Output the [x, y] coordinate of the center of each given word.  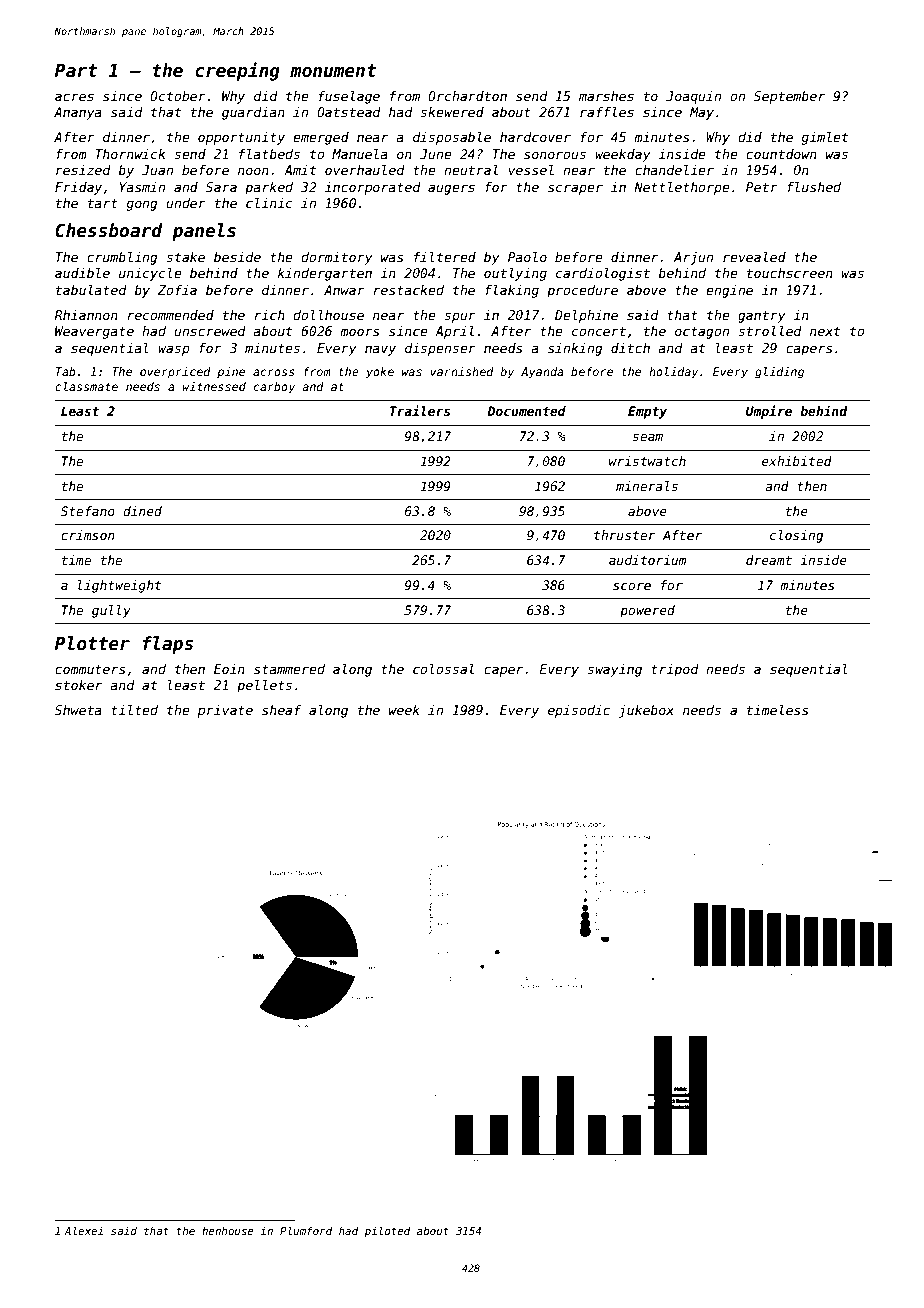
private [225, 711]
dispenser [440, 349]
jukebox [646, 711]
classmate [86, 386]
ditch [630, 348]
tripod [675, 670]
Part [76, 71]
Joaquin [693, 97]
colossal [443, 669]
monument [333, 71]
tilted [134, 710]
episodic [579, 711]
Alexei [83, 1230]
